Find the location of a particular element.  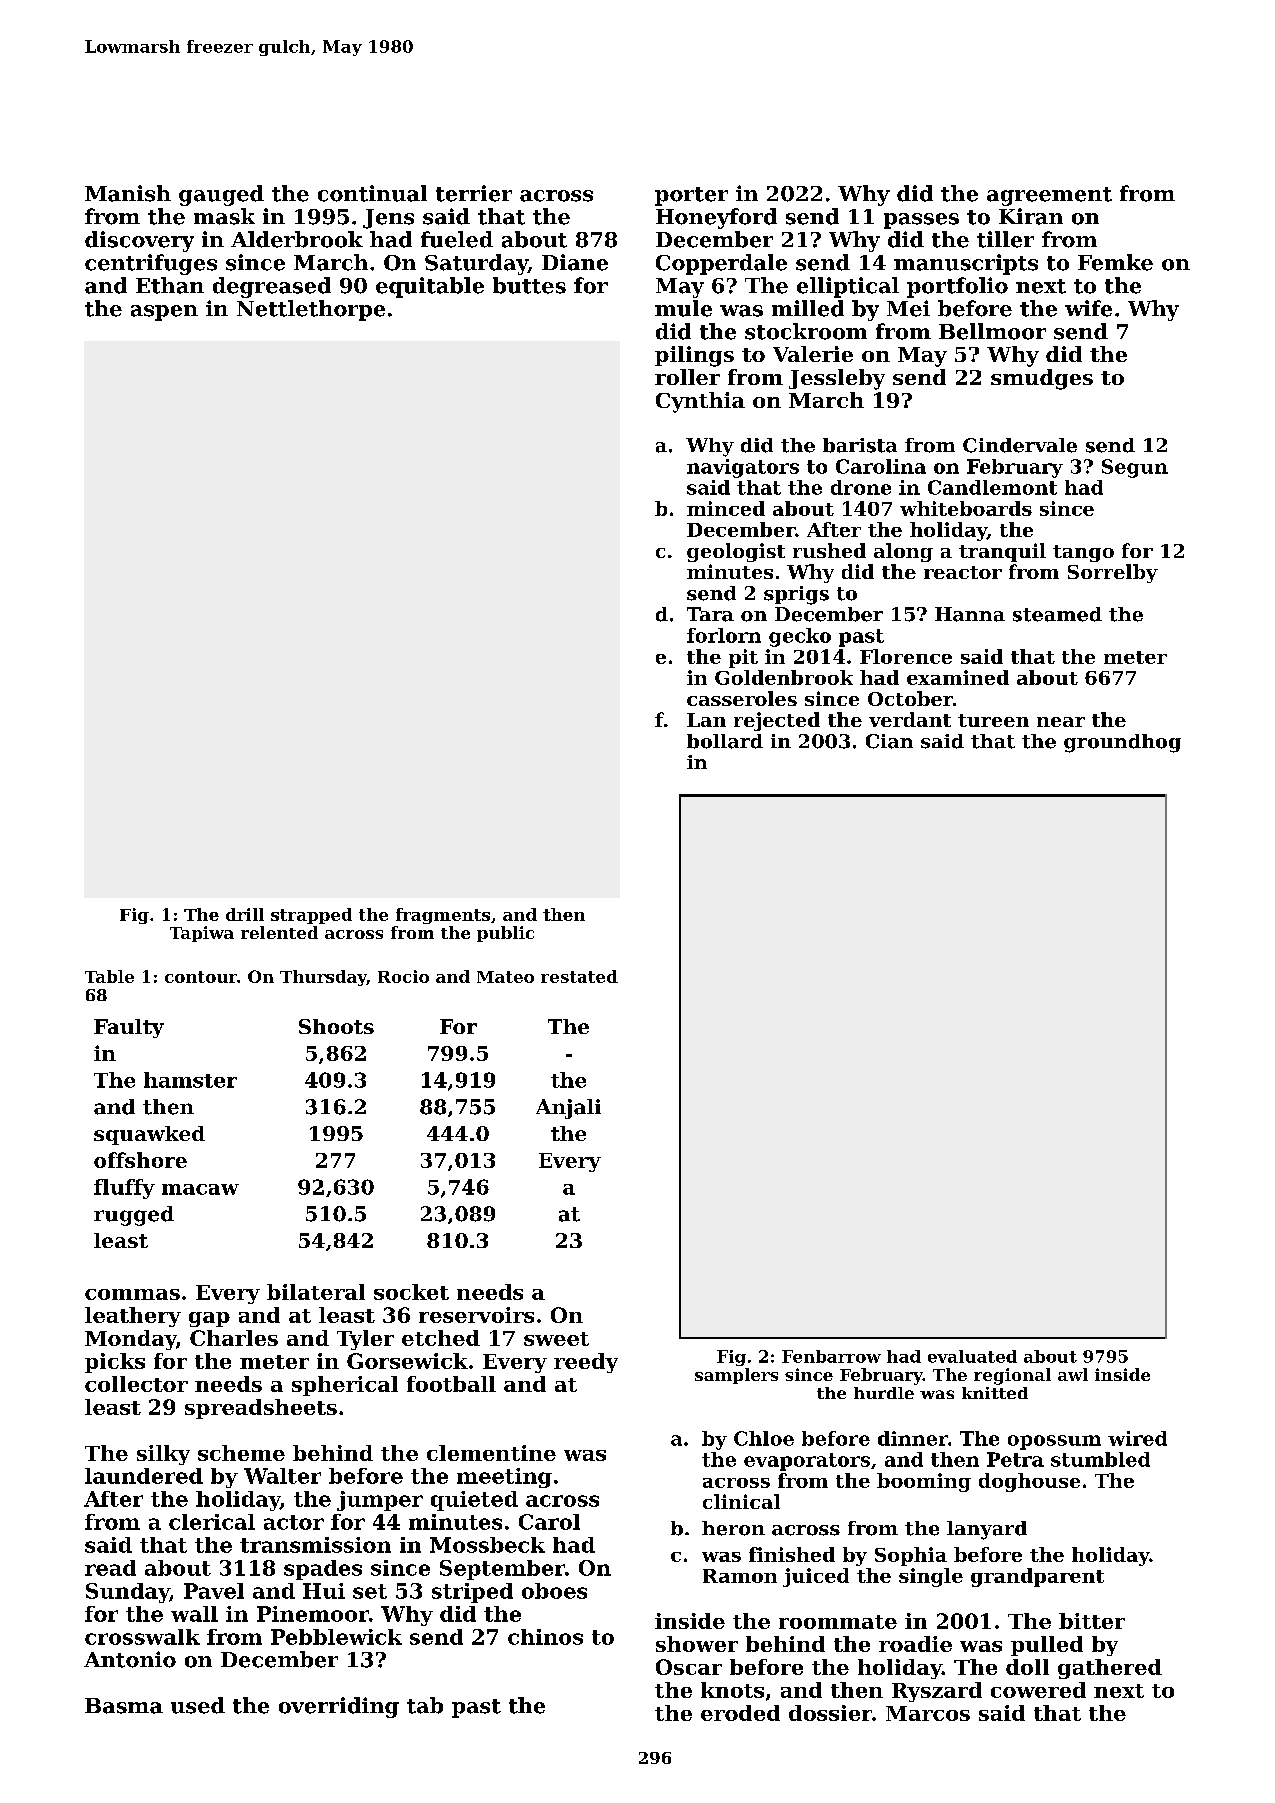

Cian is located at coordinates (889, 741).
